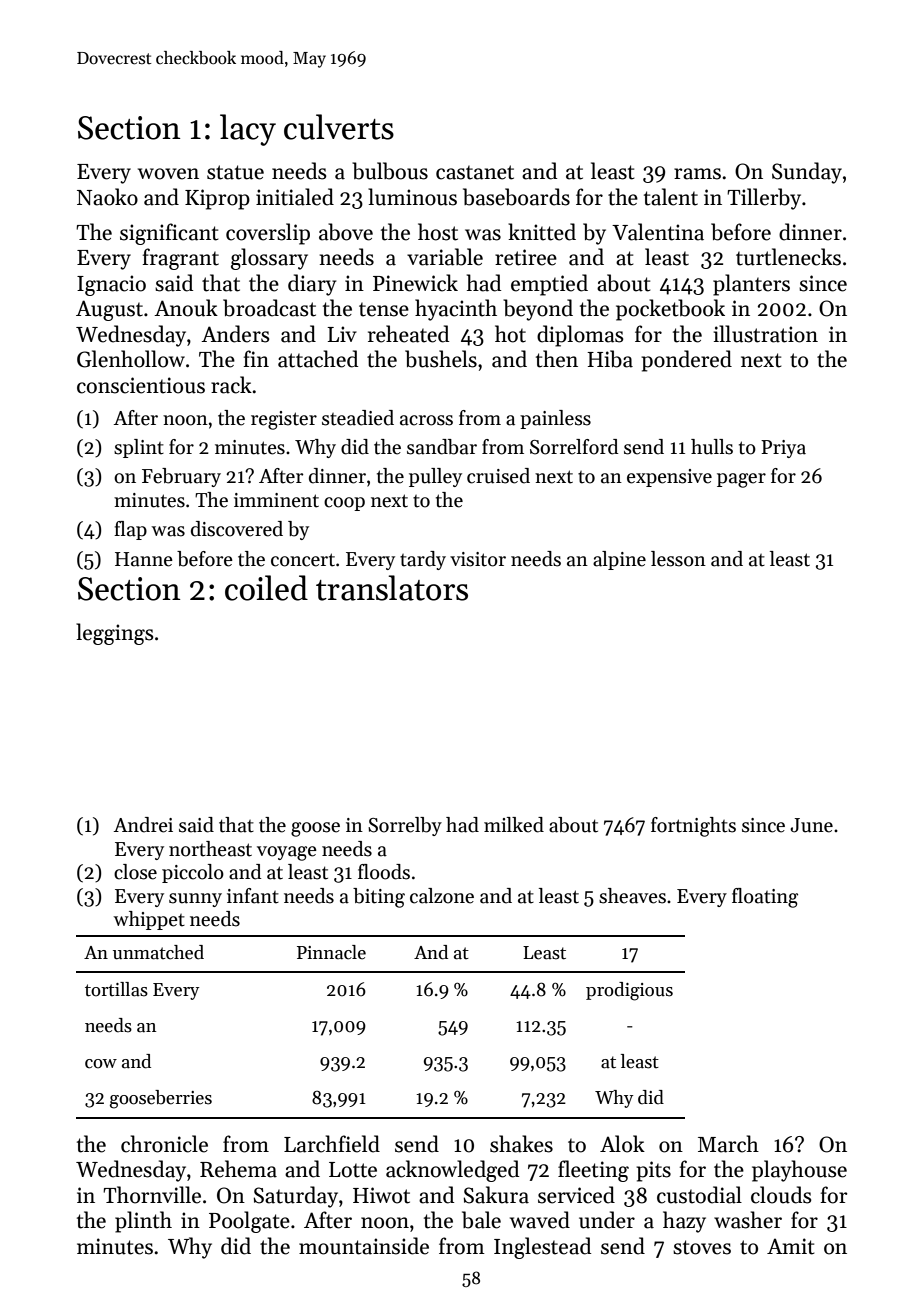 Image resolution: width=924 pixels, height=1311 pixels. What do you see at coordinates (712, 447) in the image?
I see `hulls` at bounding box center [712, 447].
